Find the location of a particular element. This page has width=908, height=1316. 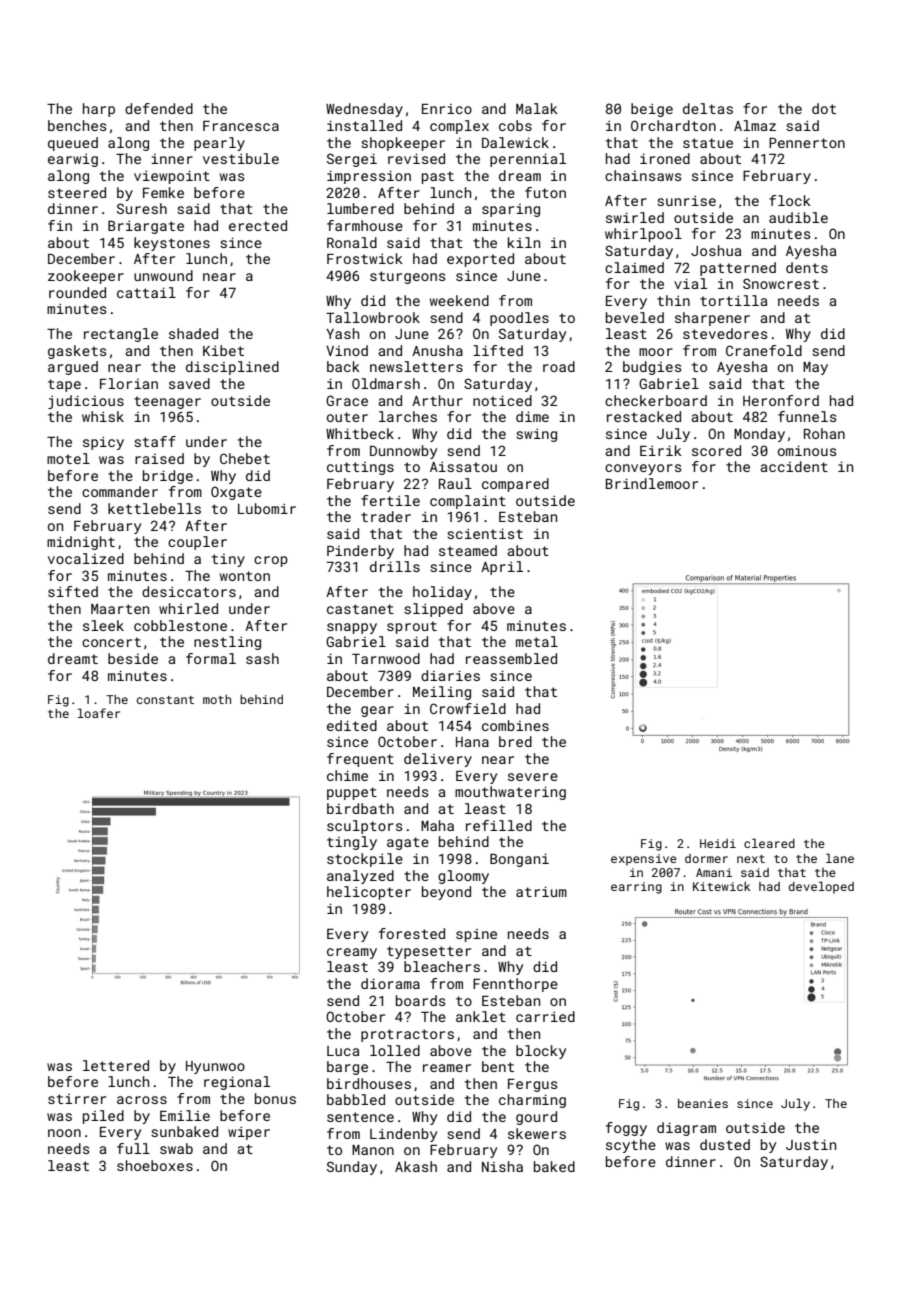

futon is located at coordinates (545, 192).
